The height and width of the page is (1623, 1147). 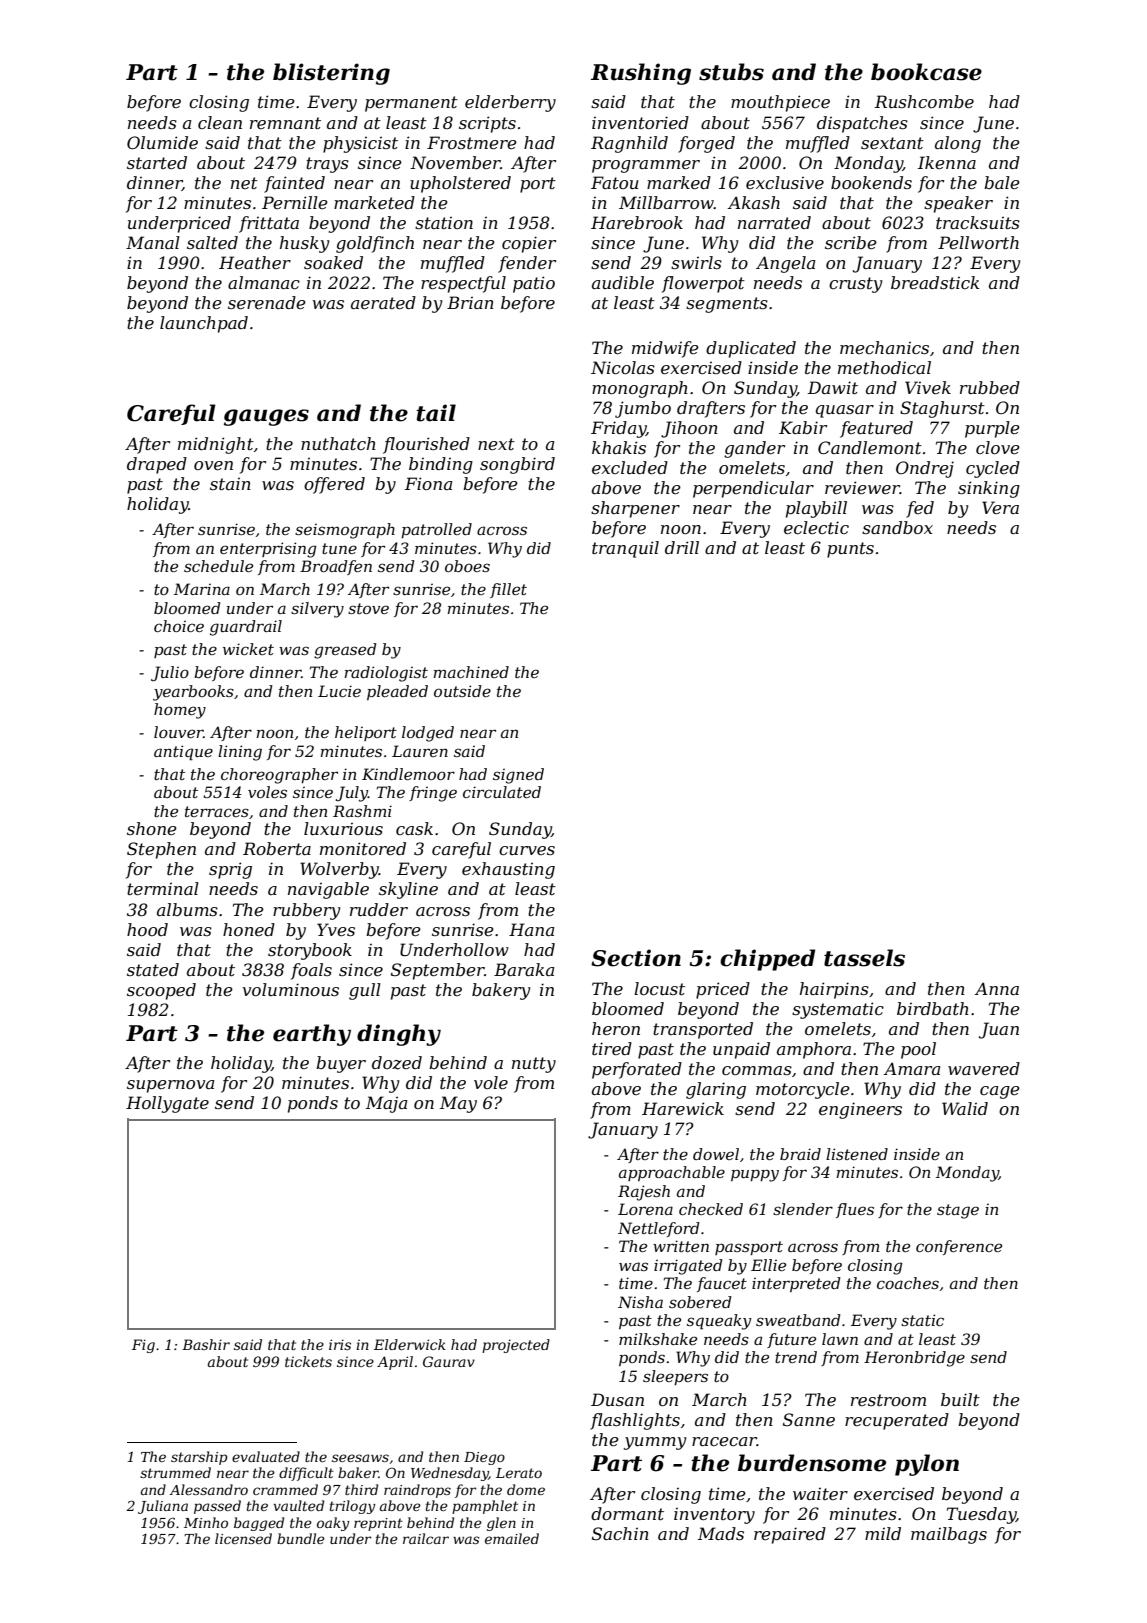 What do you see at coordinates (363, 848) in the page?
I see `monitored` at bounding box center [363, 848].
